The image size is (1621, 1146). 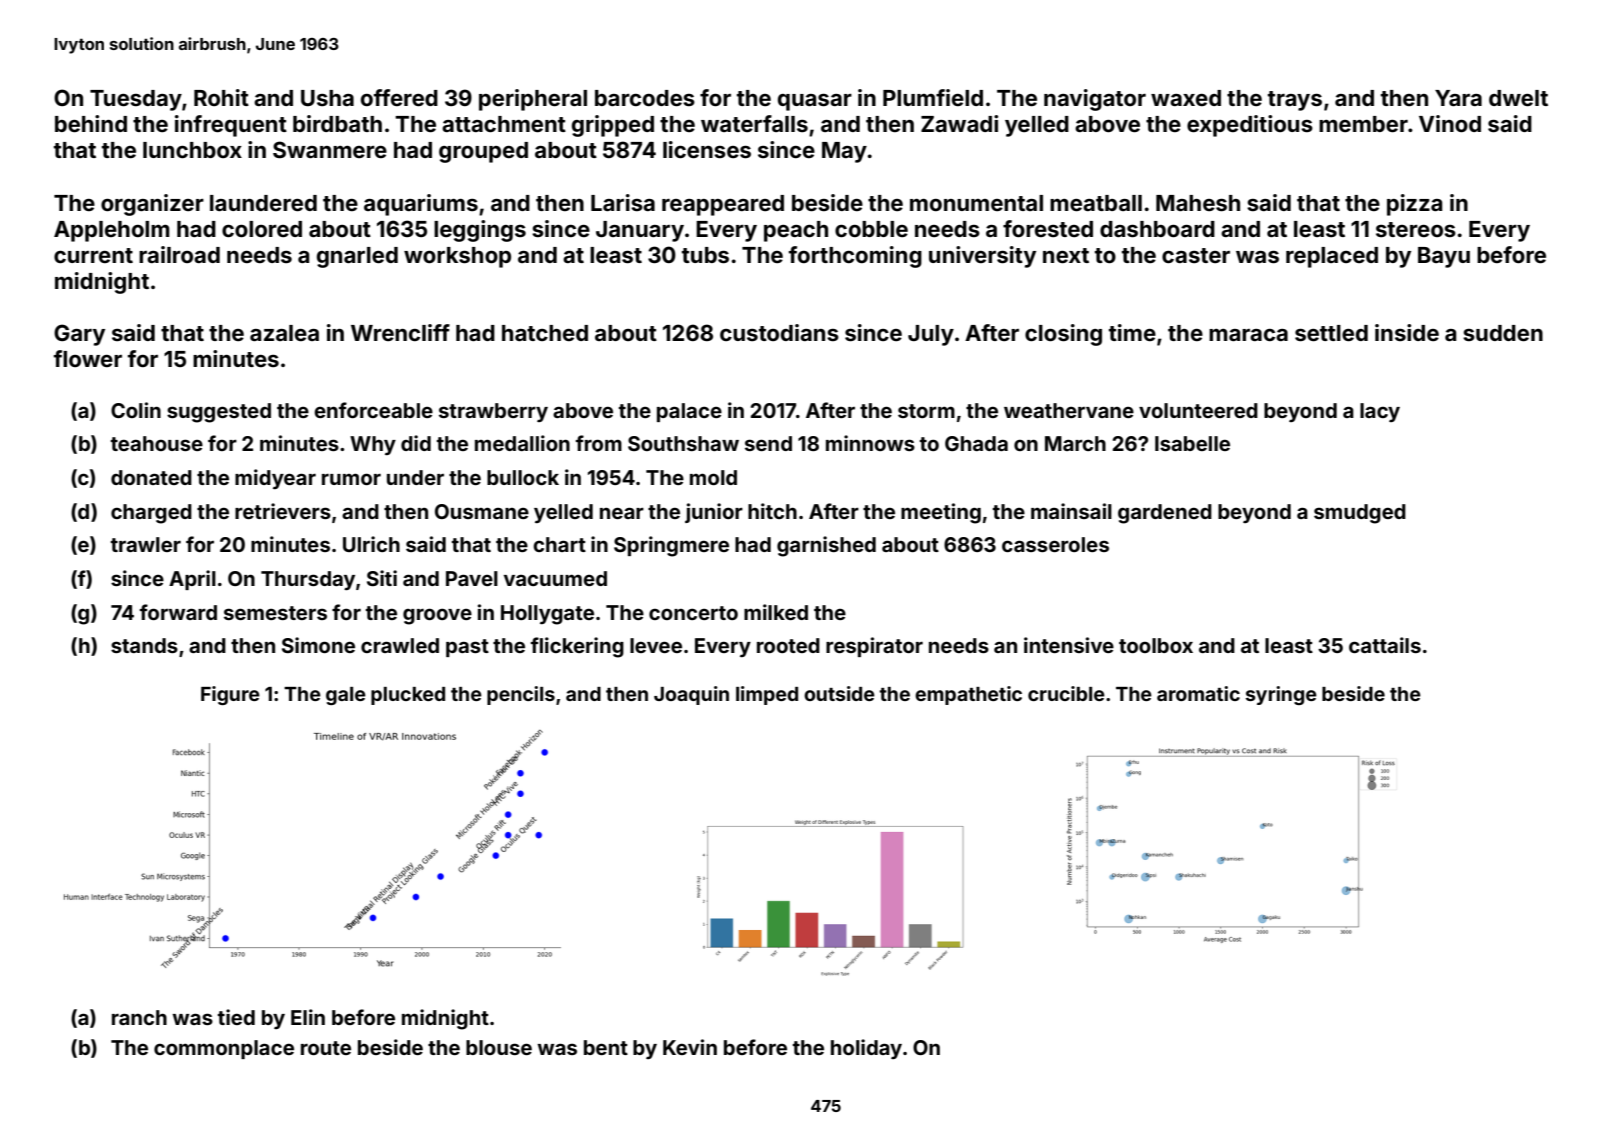 What do you see at coordinates (933, 97) in the screenshot?
I see `Plumfield` at bounding box center [933, 97].
